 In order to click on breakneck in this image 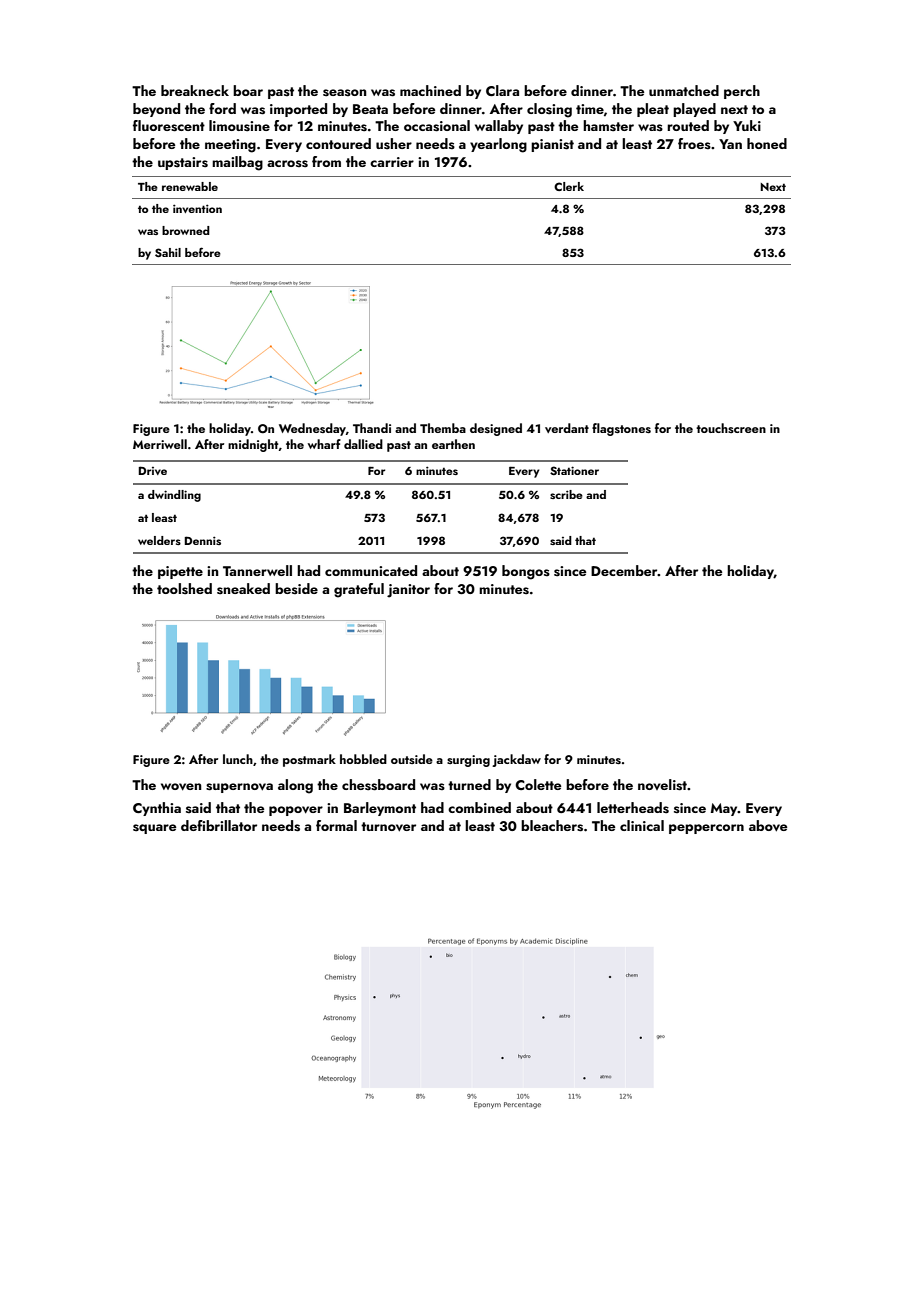, I will do `click(195, 90)`.
